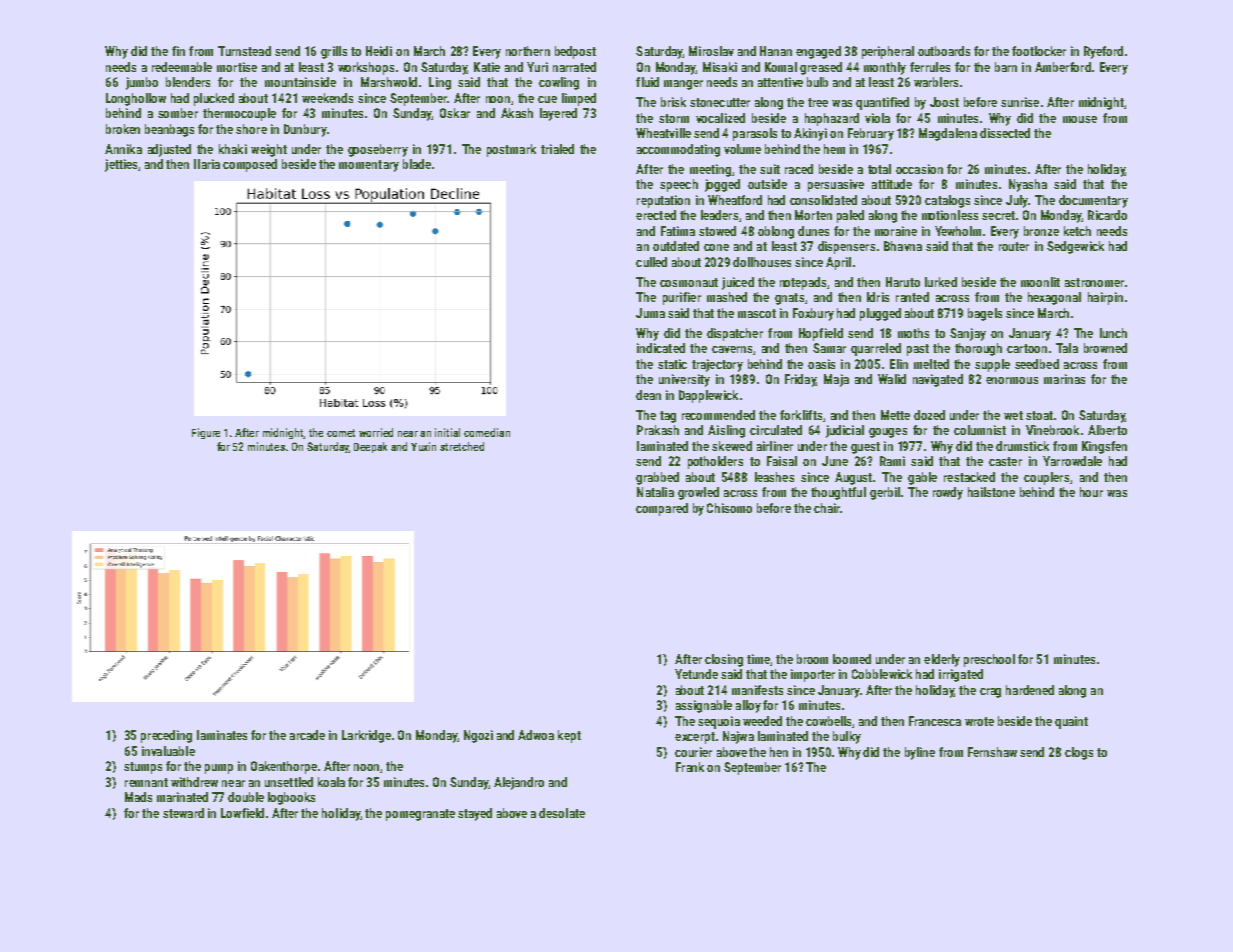 The width and height of the screenshot is (1233, 952). What do you see at coordinates (1040, 282) in the screenshot?
I see `moonlit` at bounding box center [1040, 282].
